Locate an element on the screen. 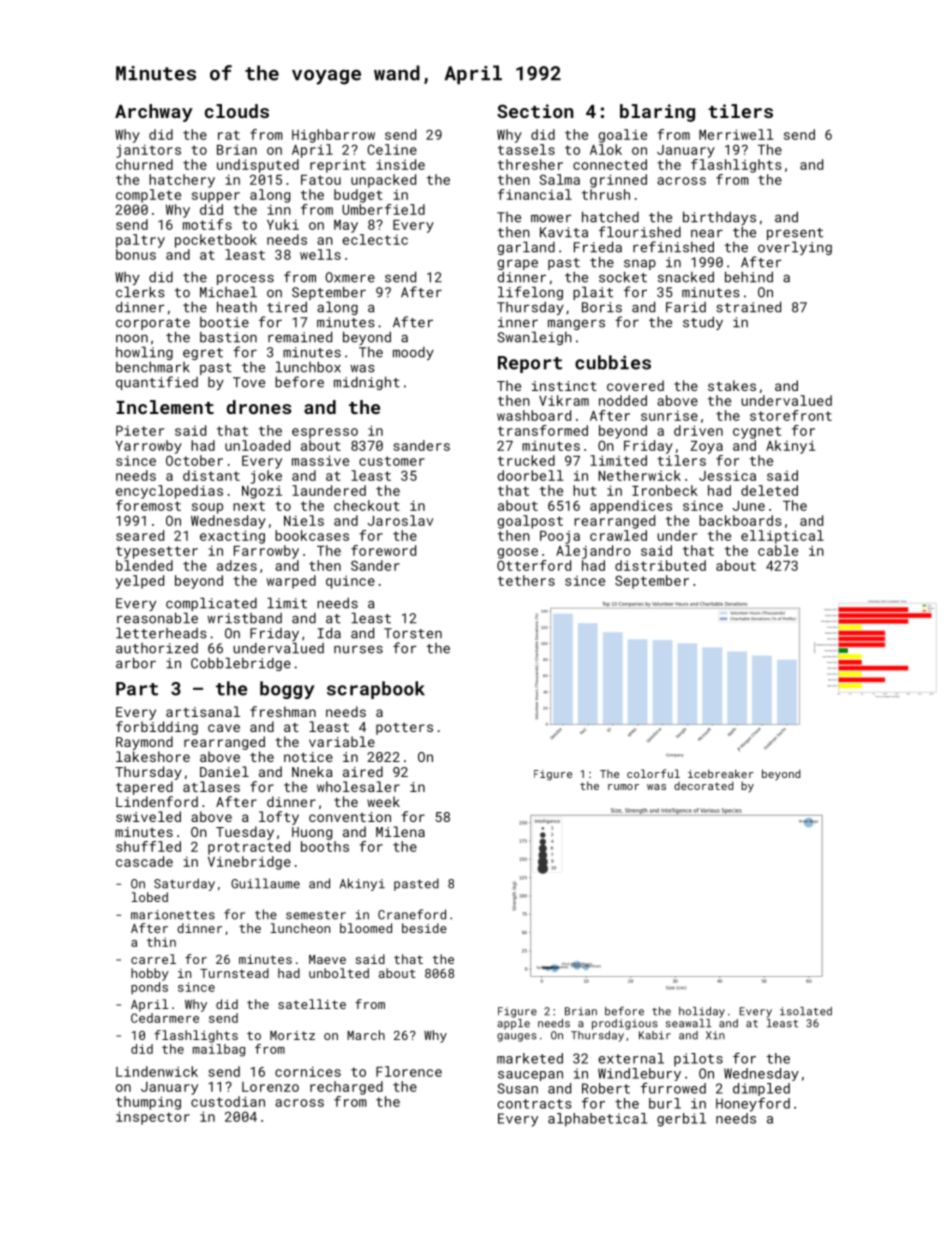 This screenshot has width=952, height=1233. strained is located at coordinates (748, 307).
